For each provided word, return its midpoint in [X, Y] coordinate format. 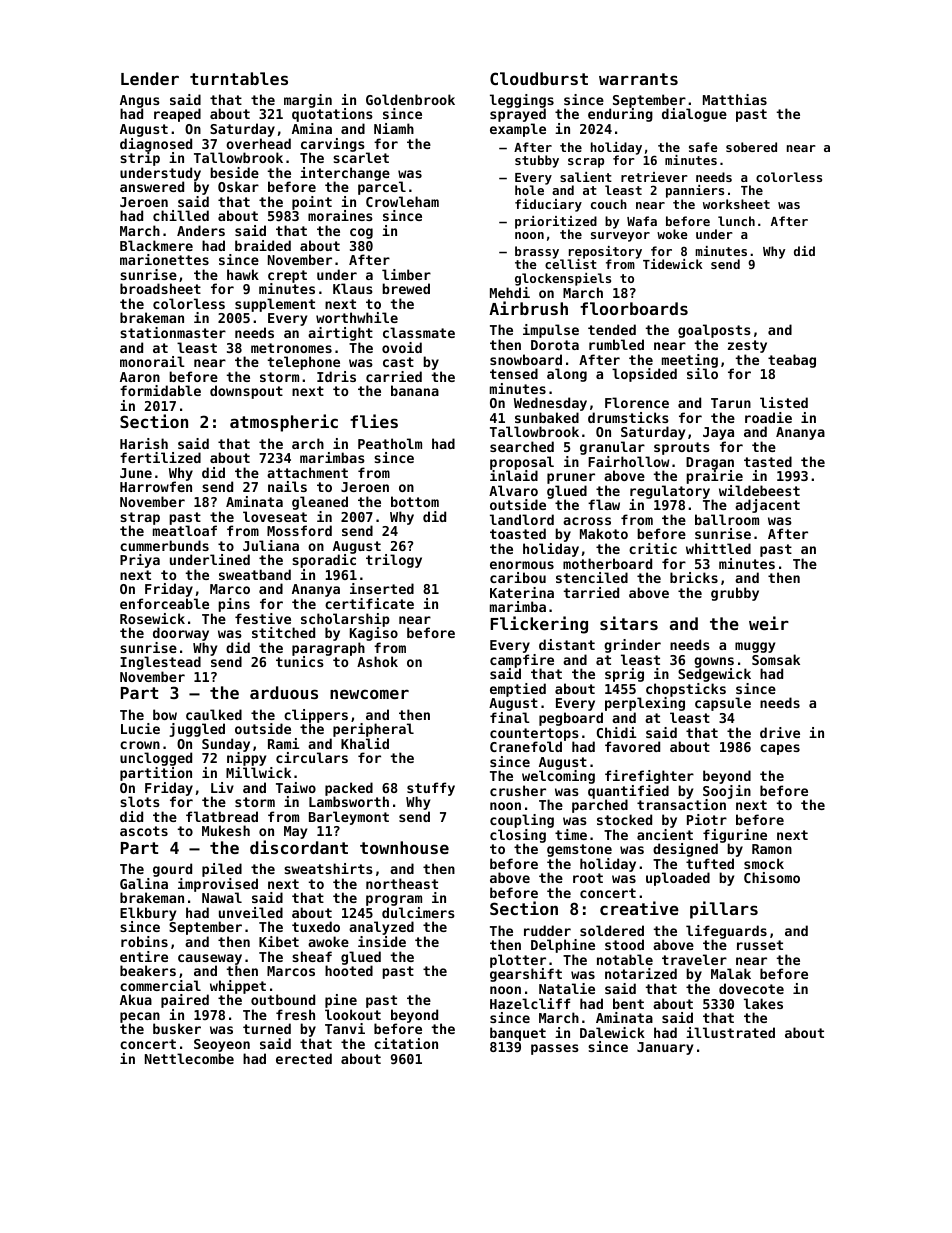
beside [234, 172]
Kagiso [374, 634]
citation [406, 1043]
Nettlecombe [189, 1058]
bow [165, 714]
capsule [723, 704]
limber [406, 274]
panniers [695, 191]
